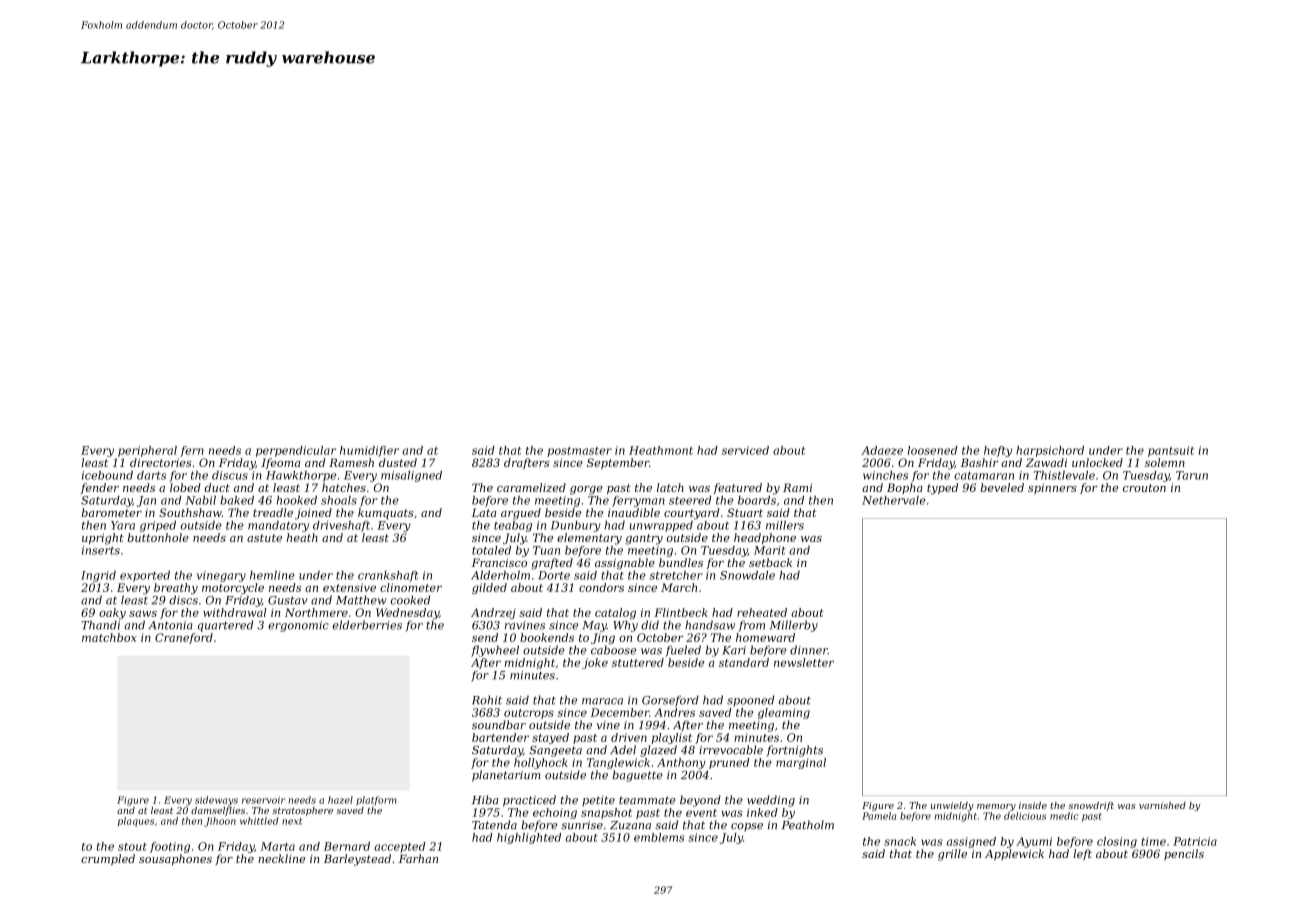 Image resolution: width=1308 pixels, height=924 pixels. I want to click on newsletter, so click(804, 662).
